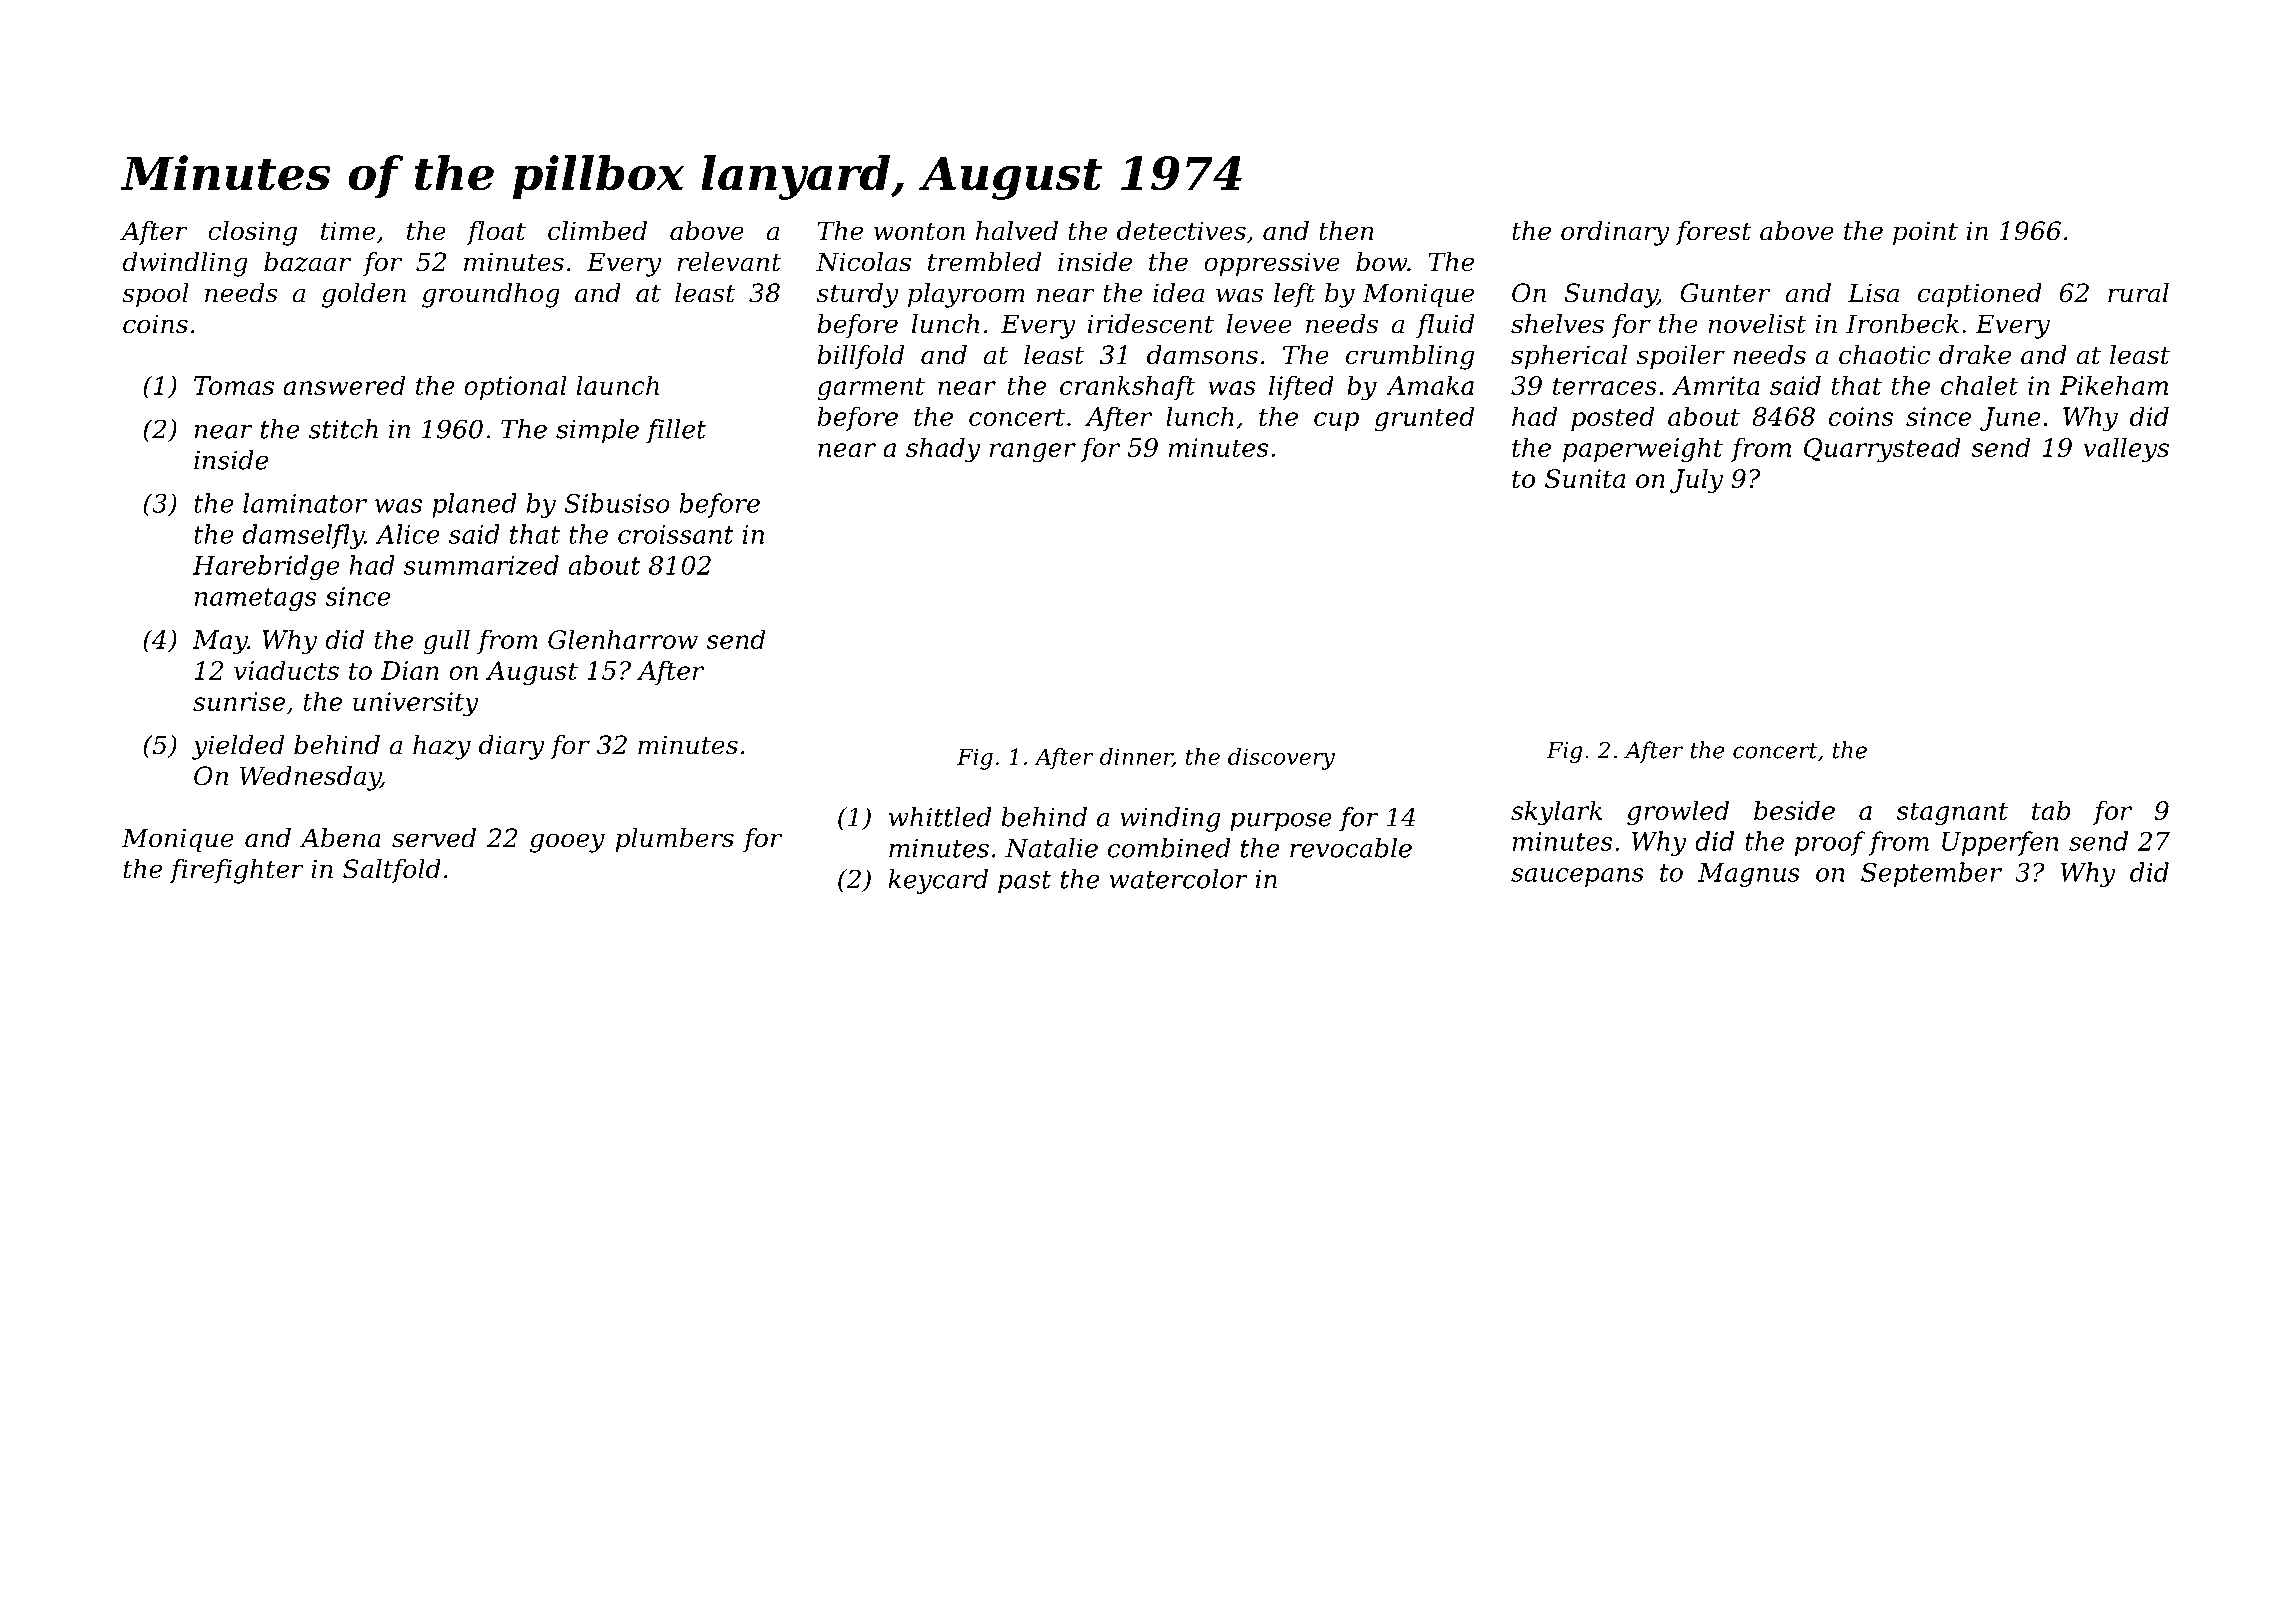  I want to click on Saltfold, so click(392, 871).
